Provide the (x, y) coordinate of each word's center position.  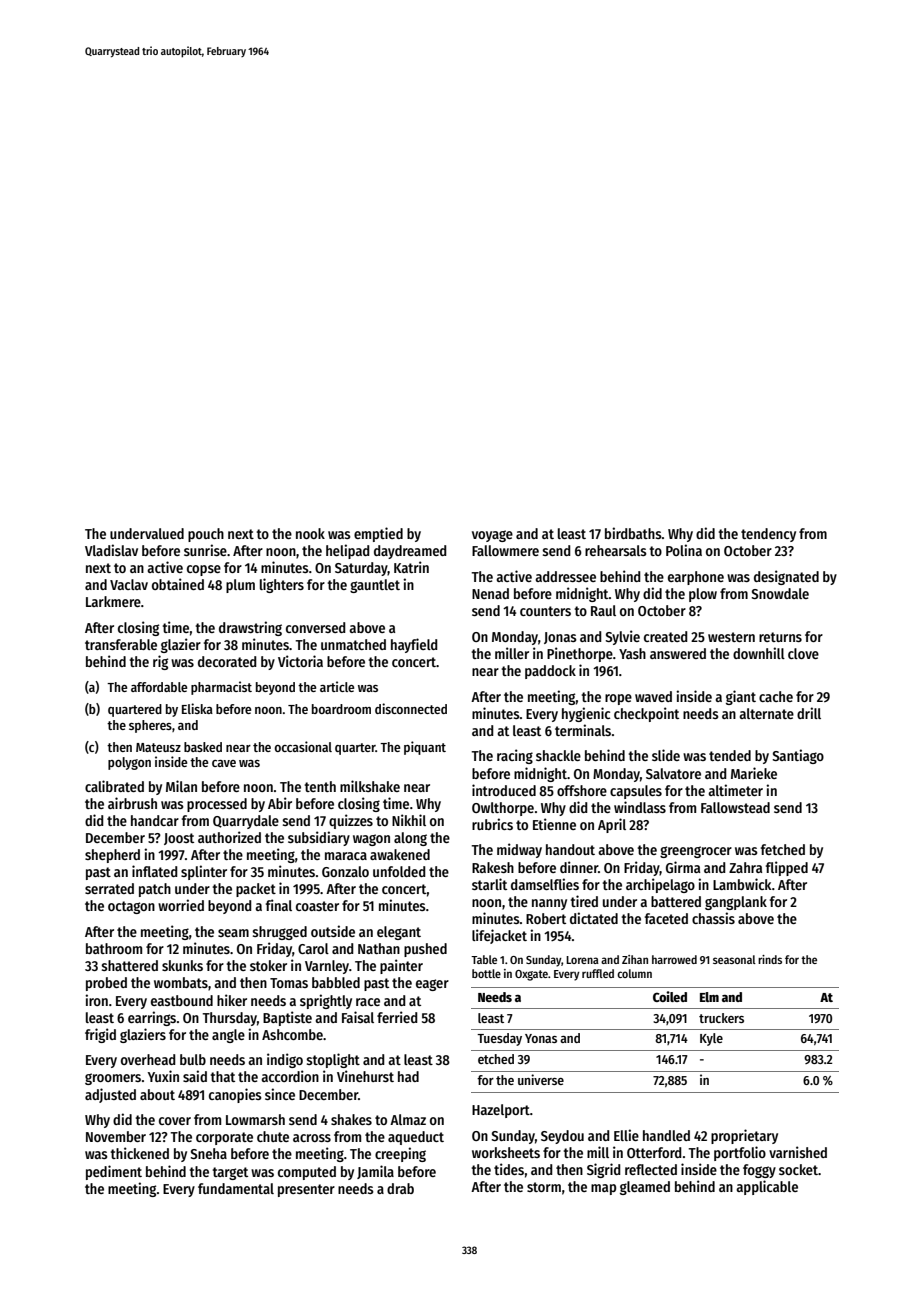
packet (256, 890)
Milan (181, 786)
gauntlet (375, 586)
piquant (425, 748)
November (116, 1136)
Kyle (711, 1039)
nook (310, 533)
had (408, 1076)
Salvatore (673, 773)
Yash (632, 653)
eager (432, 985)
